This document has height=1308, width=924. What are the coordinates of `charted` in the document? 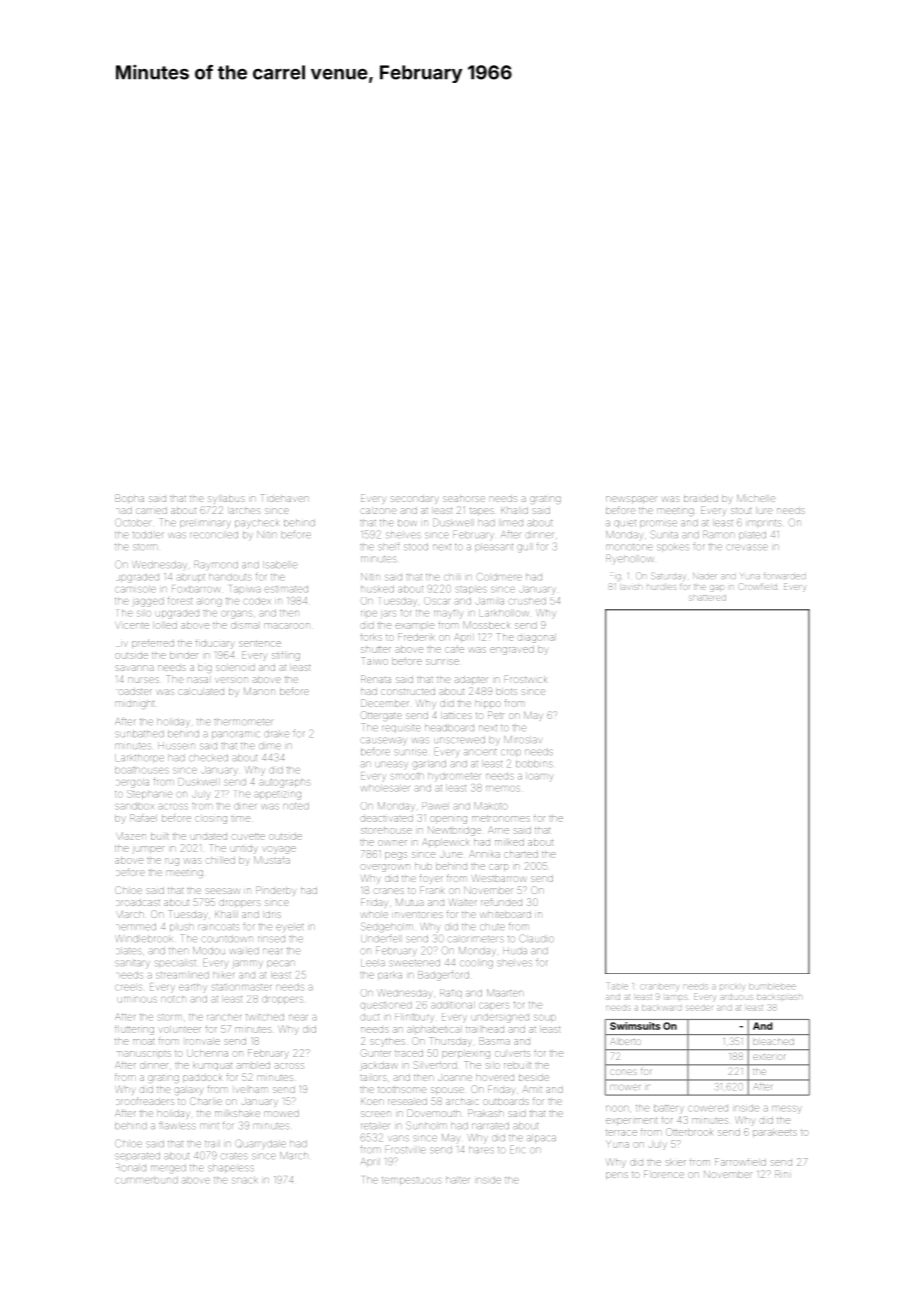 It's located at (521, 855).
